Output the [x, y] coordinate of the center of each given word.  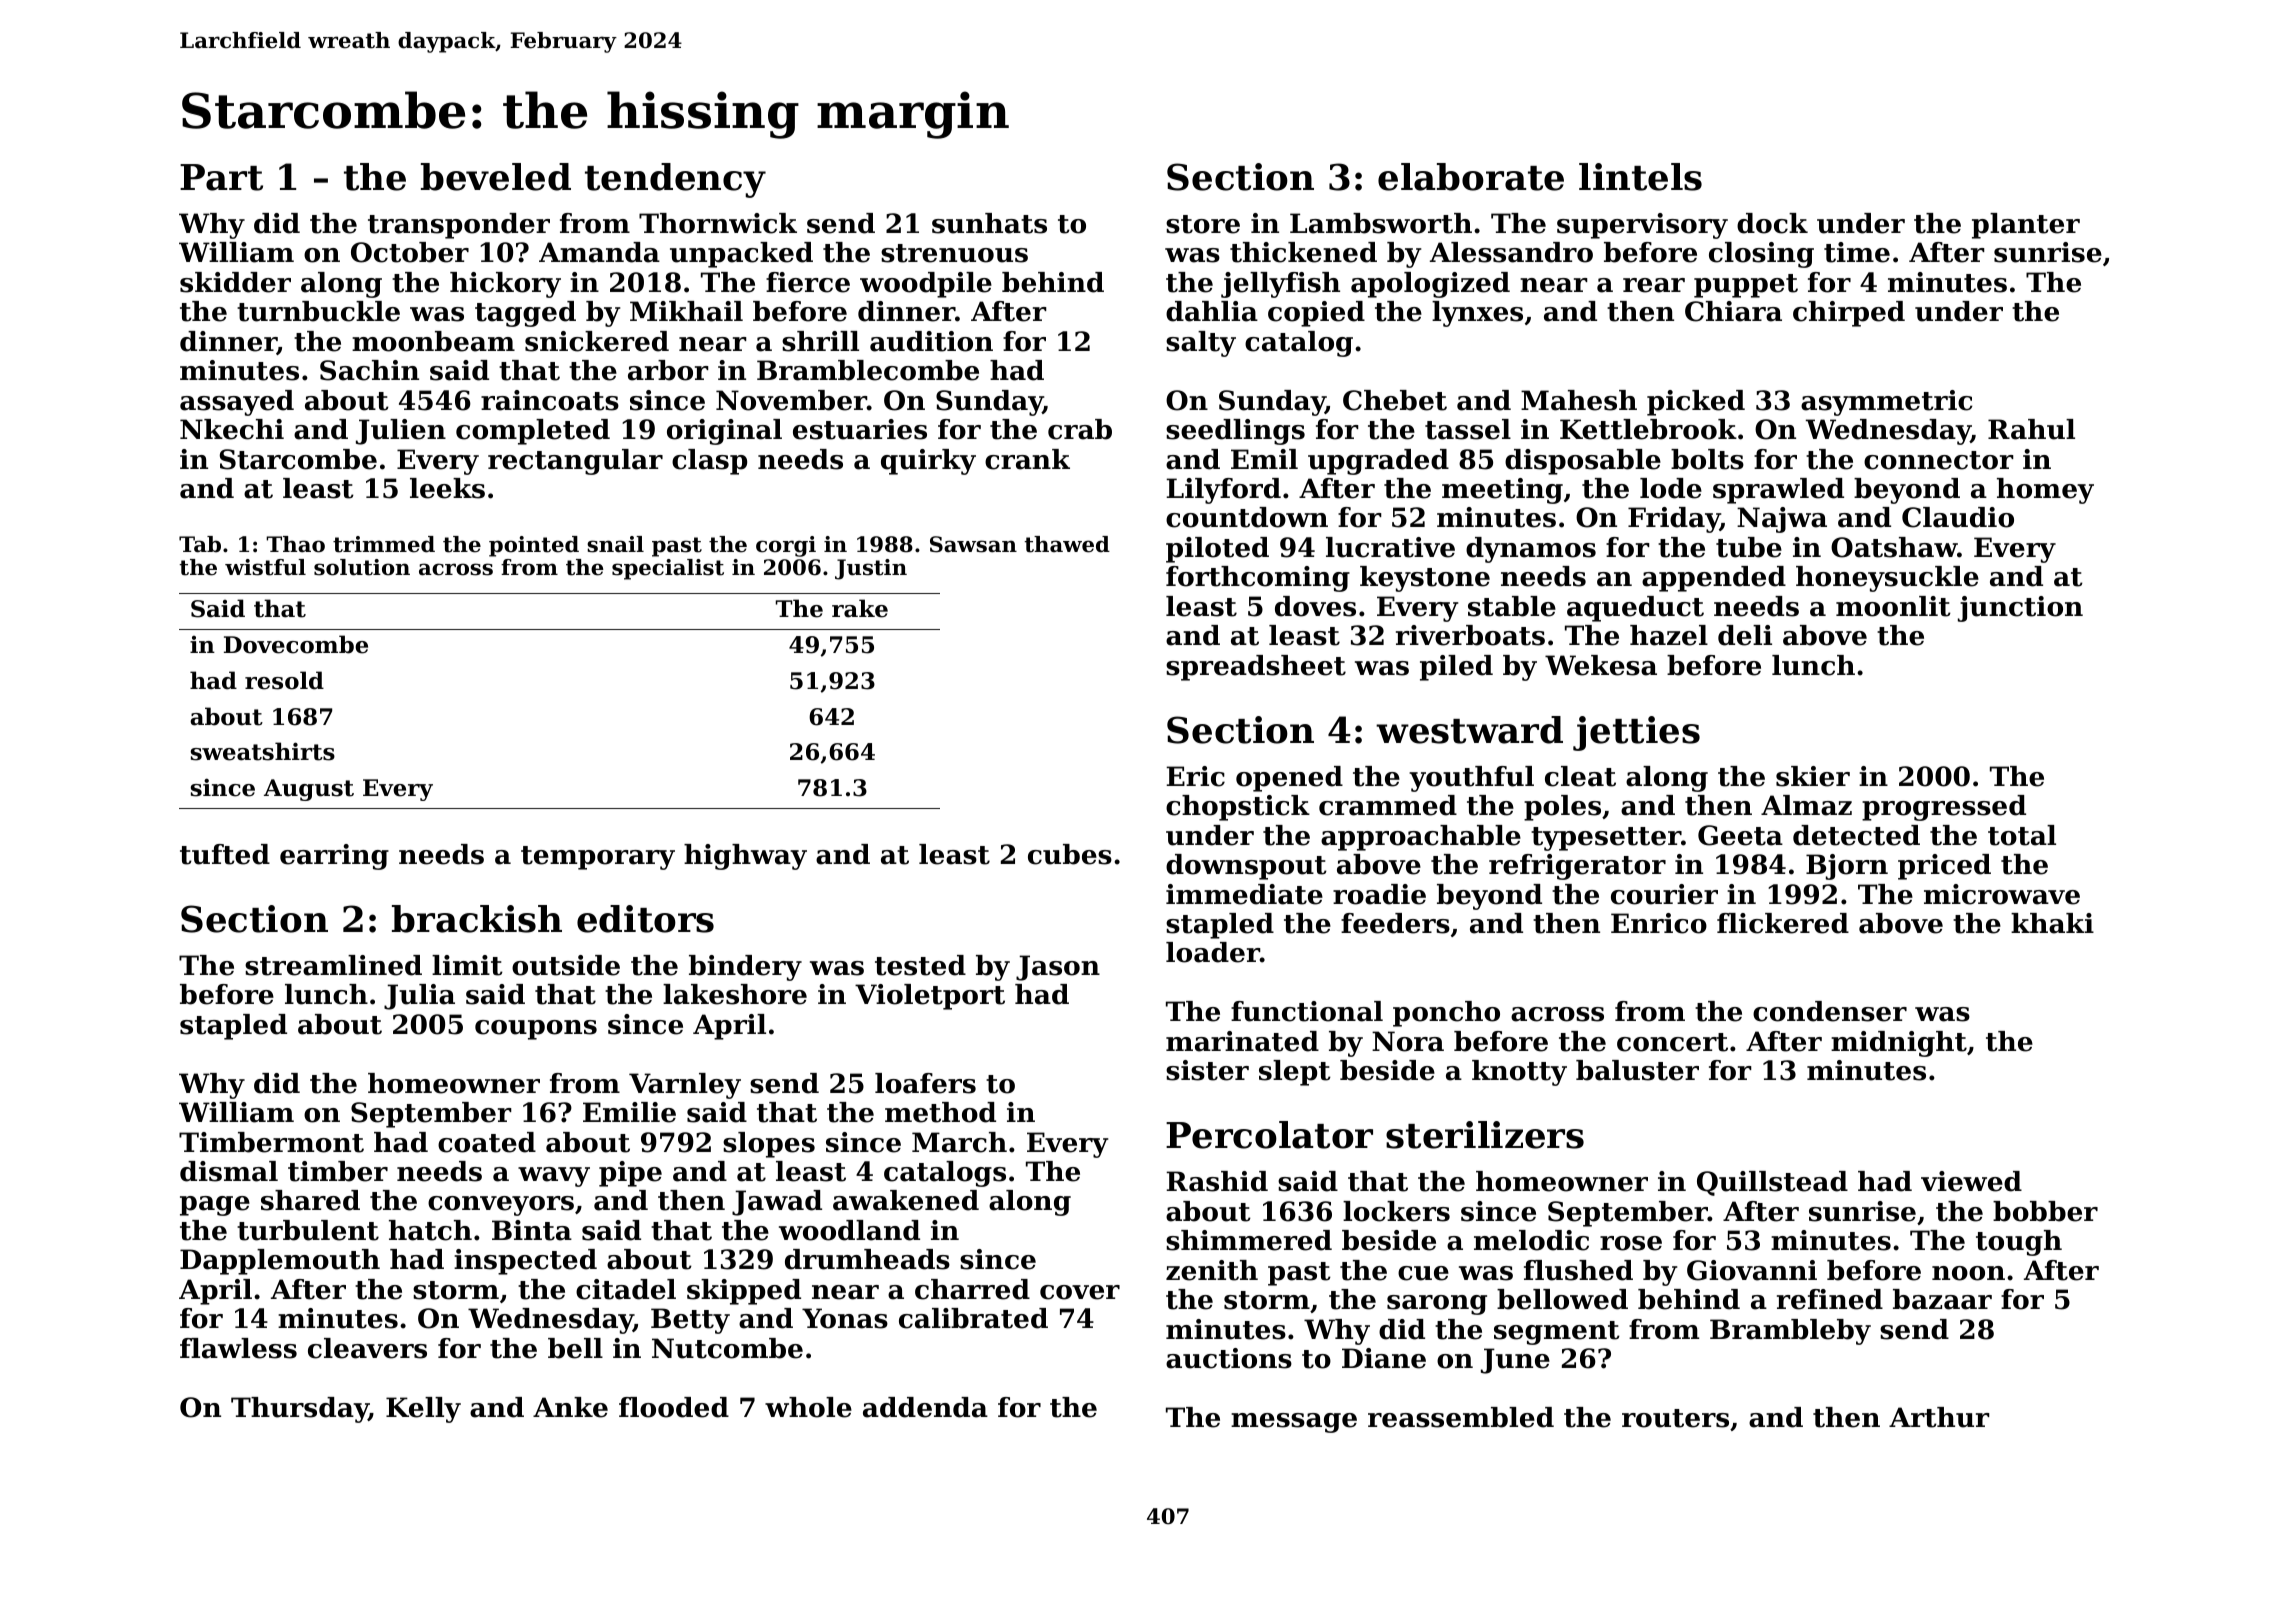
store [1203, 224]
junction [2020, 609]
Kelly [423, 1410]
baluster [1637, 1070]
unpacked [741, 255]
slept [1295, 1073]
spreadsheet [1256, 668]
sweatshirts [262, 751]
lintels [1640, 177]
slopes [769, 1145]
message [1294, 1423]
